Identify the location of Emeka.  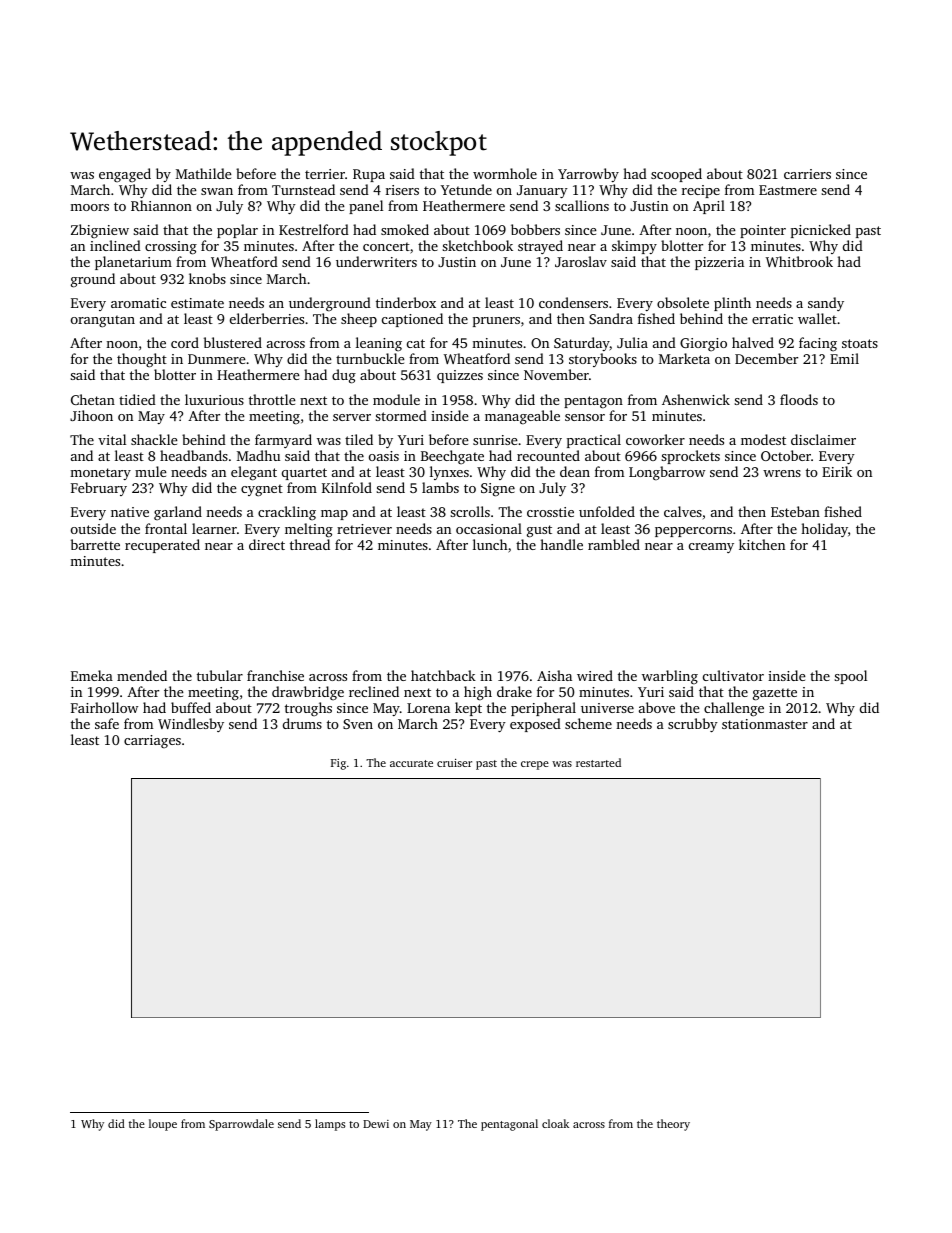
(92, 675).
